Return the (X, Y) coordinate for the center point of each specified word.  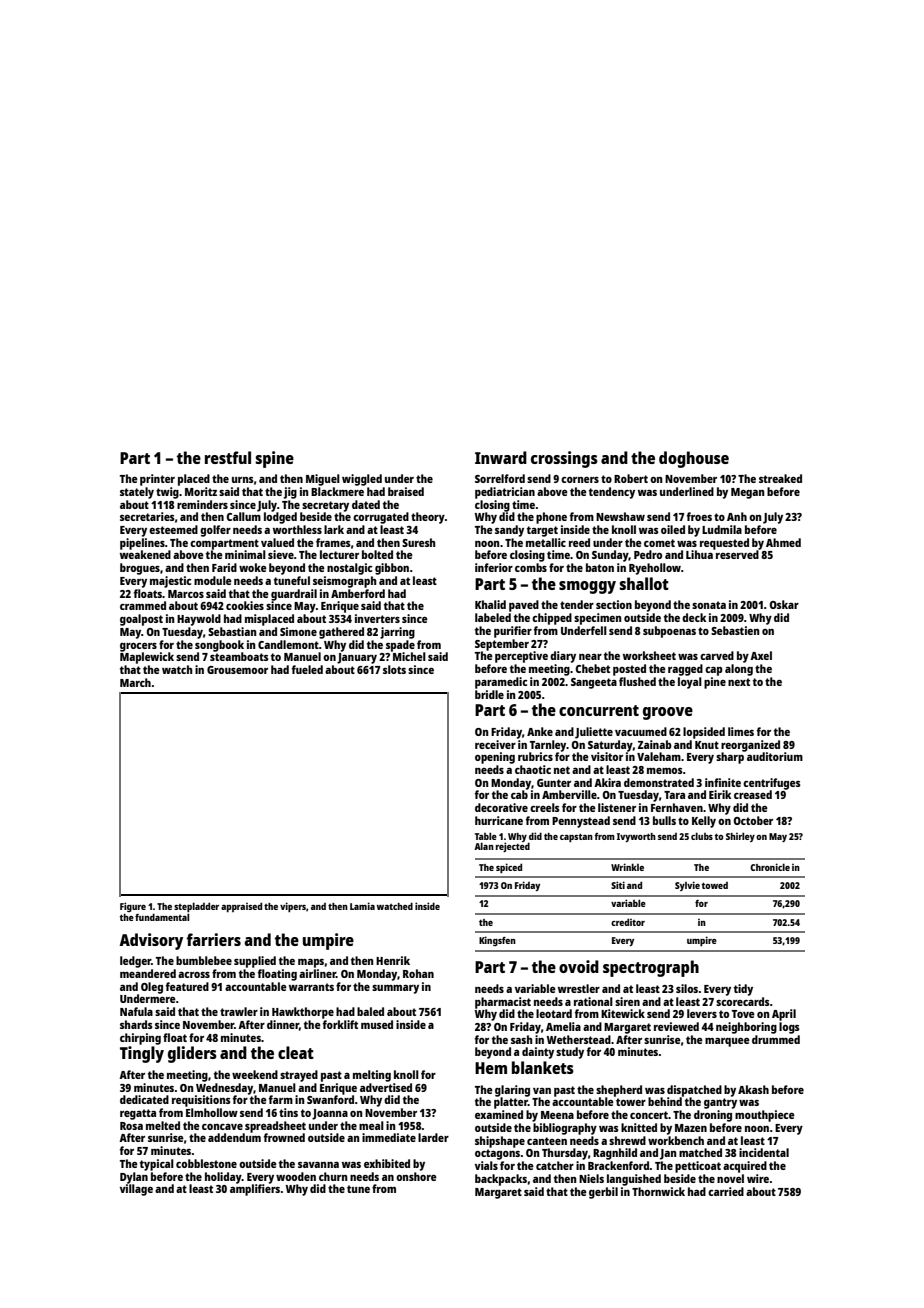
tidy (743, 990)
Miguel (323, 480)
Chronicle (770, 867)
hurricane (499, 820)
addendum (234, 1137)
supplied (255, 962)
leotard (554, 1013)
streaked (780, 478)
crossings (564, 459)
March (135, 682)
